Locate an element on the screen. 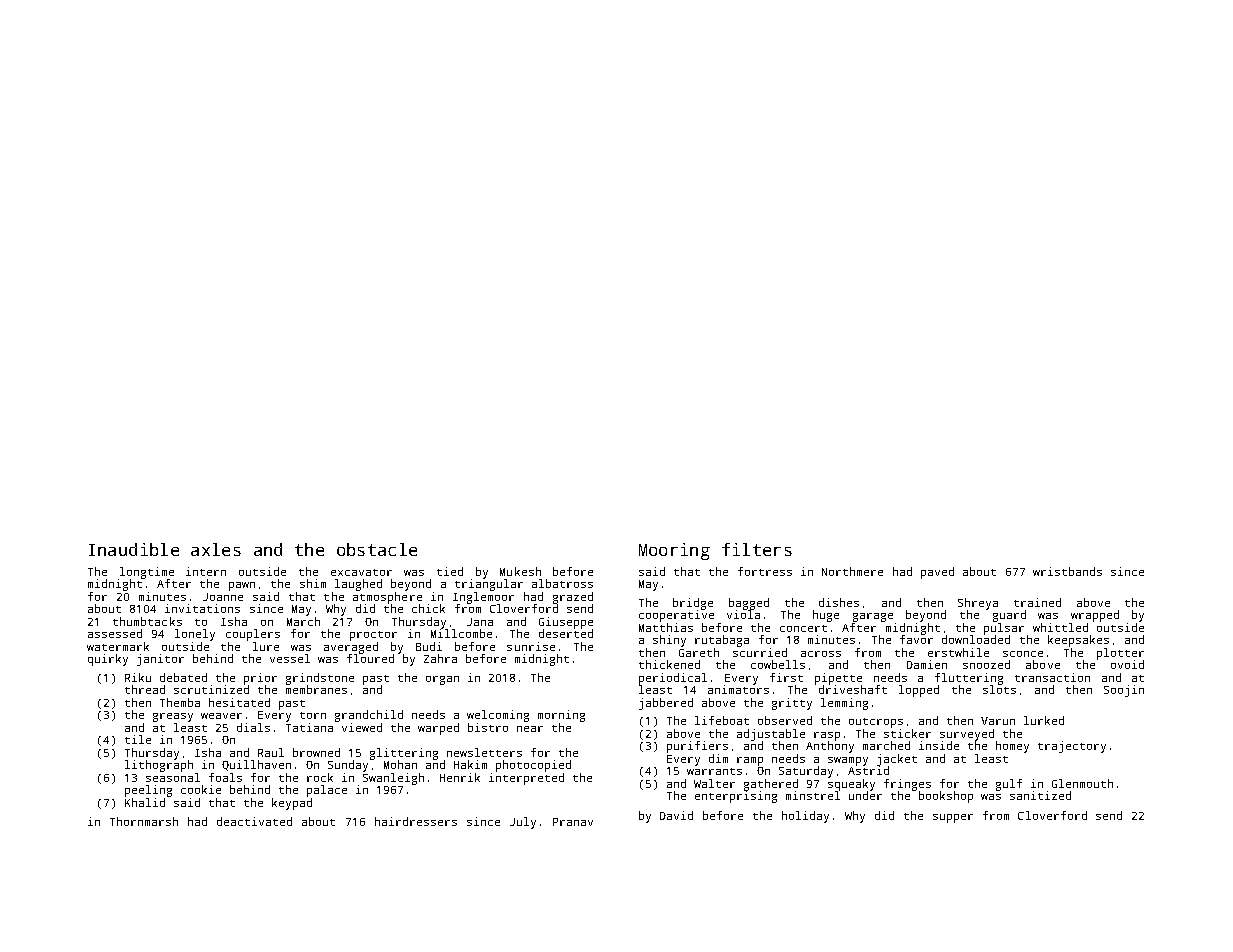 This screenshot has width=1233, height=952. outcrops is located at coordinates (876, 723).
